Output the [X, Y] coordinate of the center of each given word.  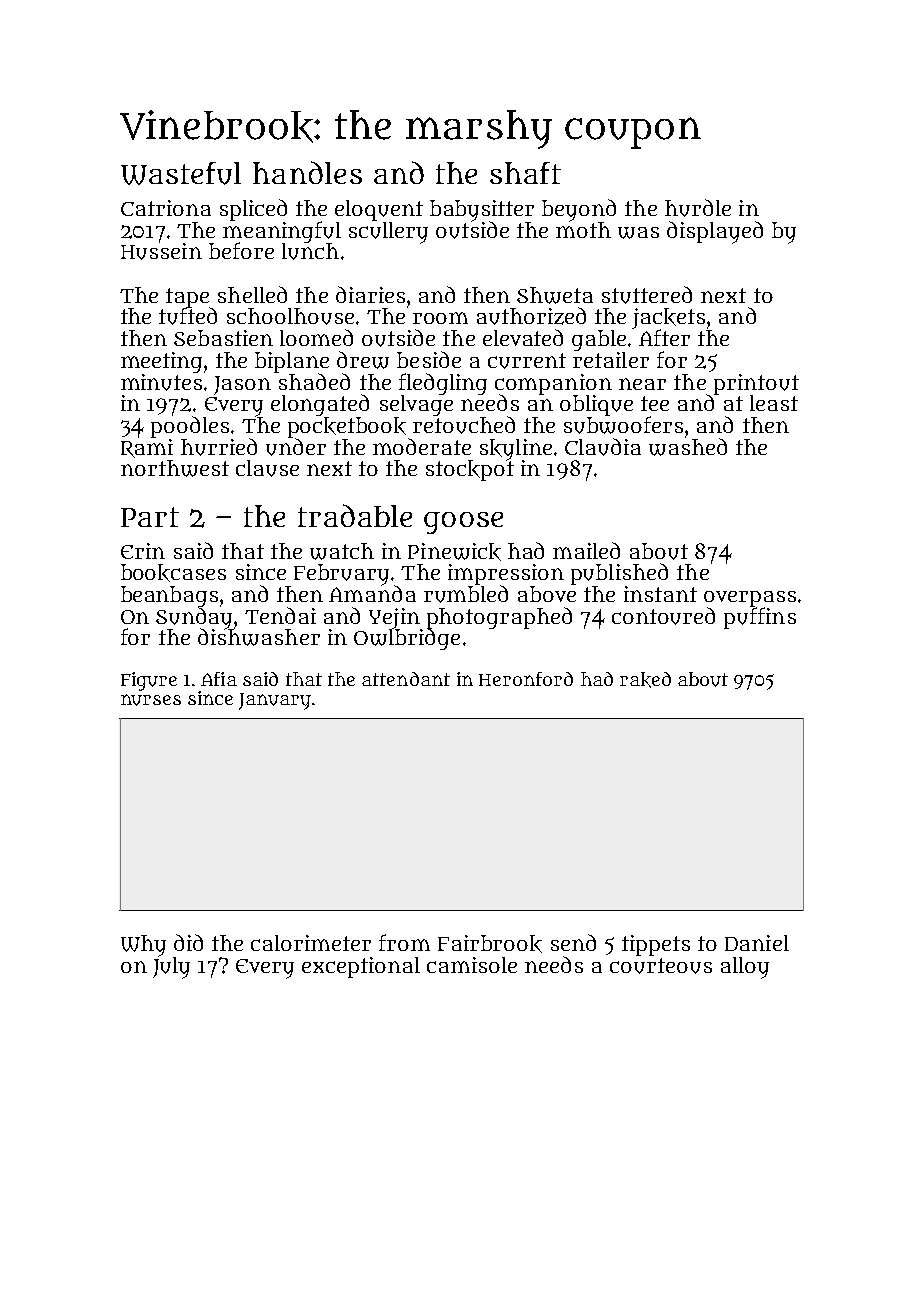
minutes [161, 382]
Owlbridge [407, 639]
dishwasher [259, 637]
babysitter [482, 210]
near [642, 384]
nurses [151, 700]
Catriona [166, 208]
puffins [760, 618]
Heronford [526, 679]
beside [429, 359]
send [573, 942]
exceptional [361, 967]
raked [645, 680]
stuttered [647, 295]
